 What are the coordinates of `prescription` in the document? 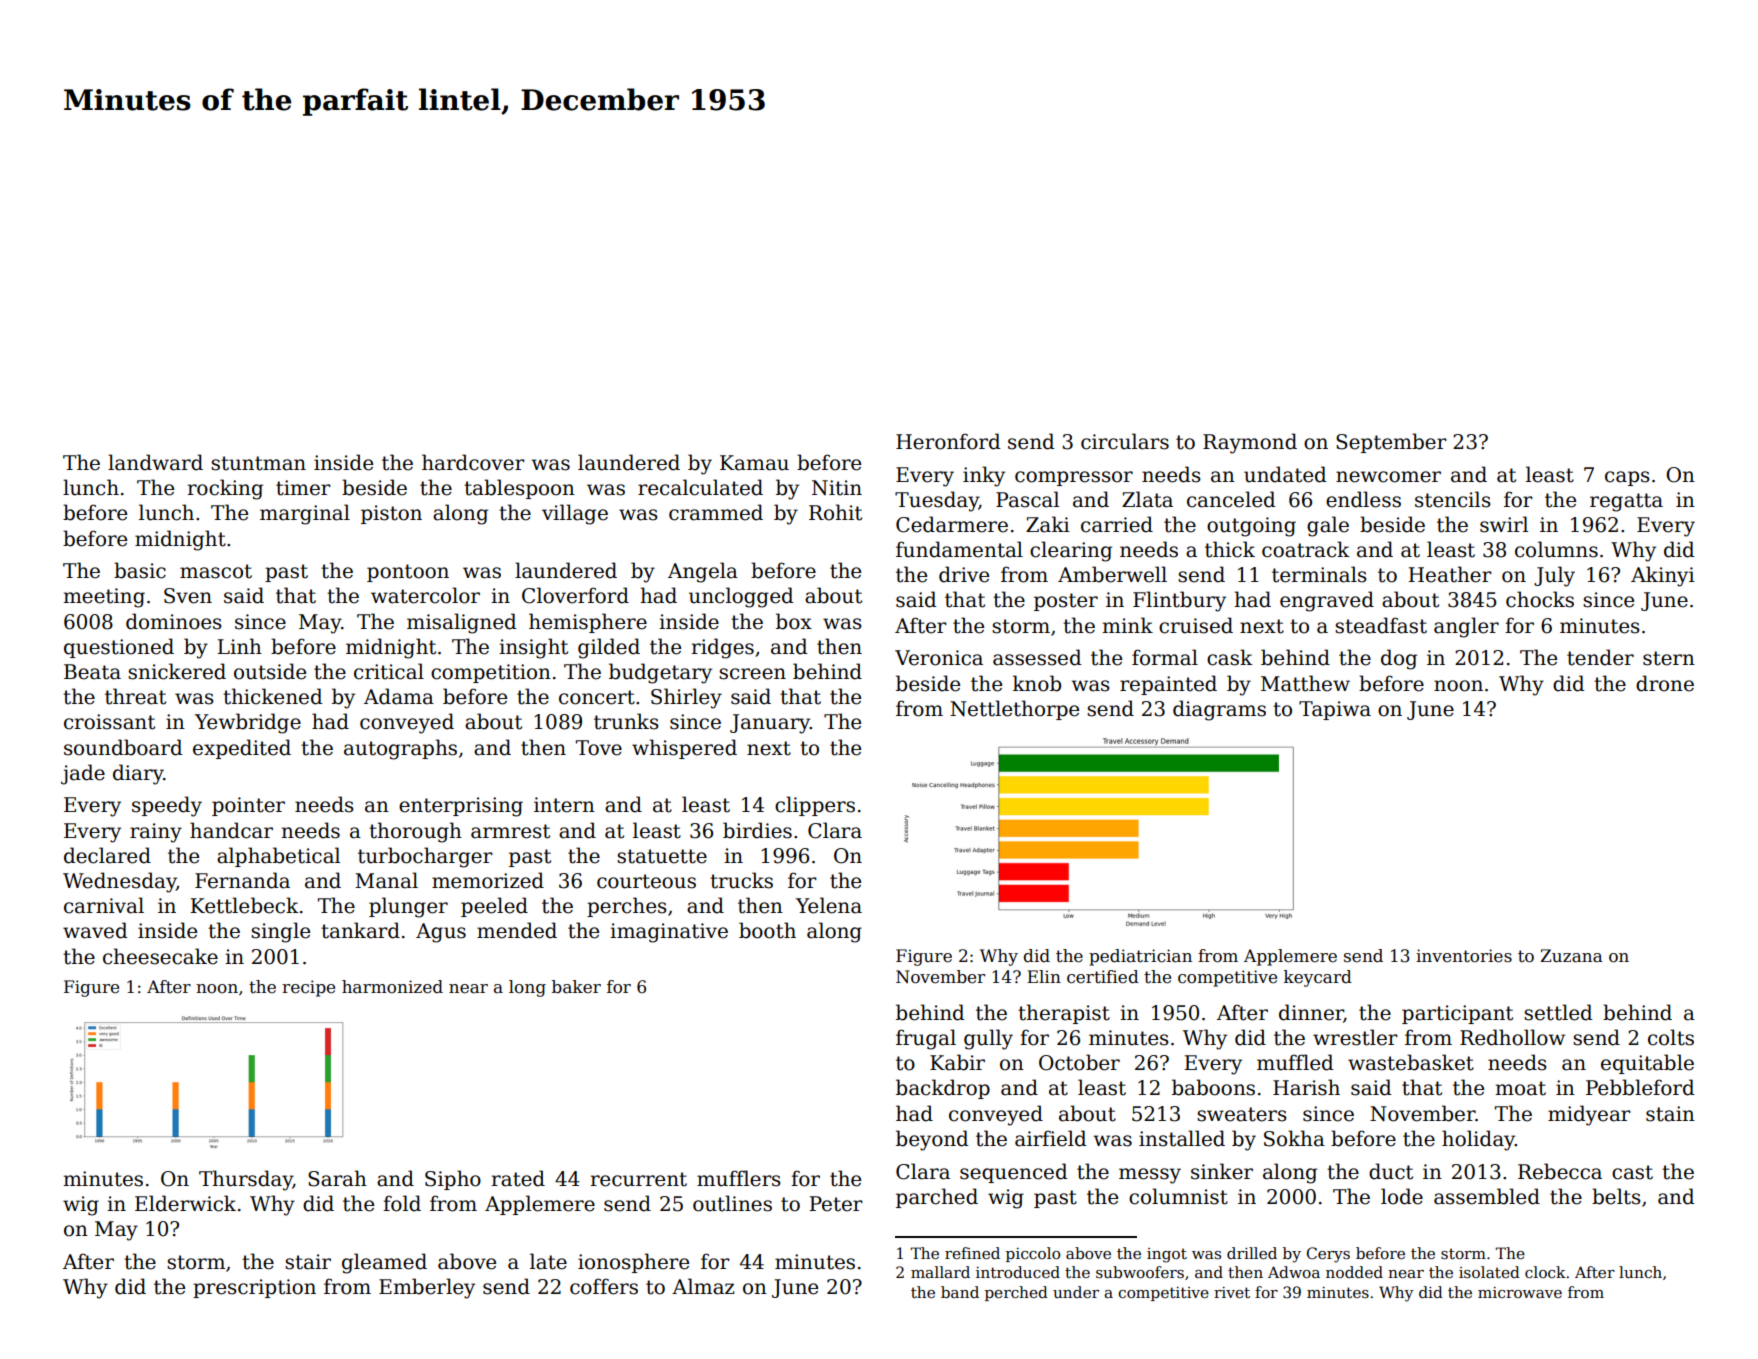 It's located at (254, 1288).
